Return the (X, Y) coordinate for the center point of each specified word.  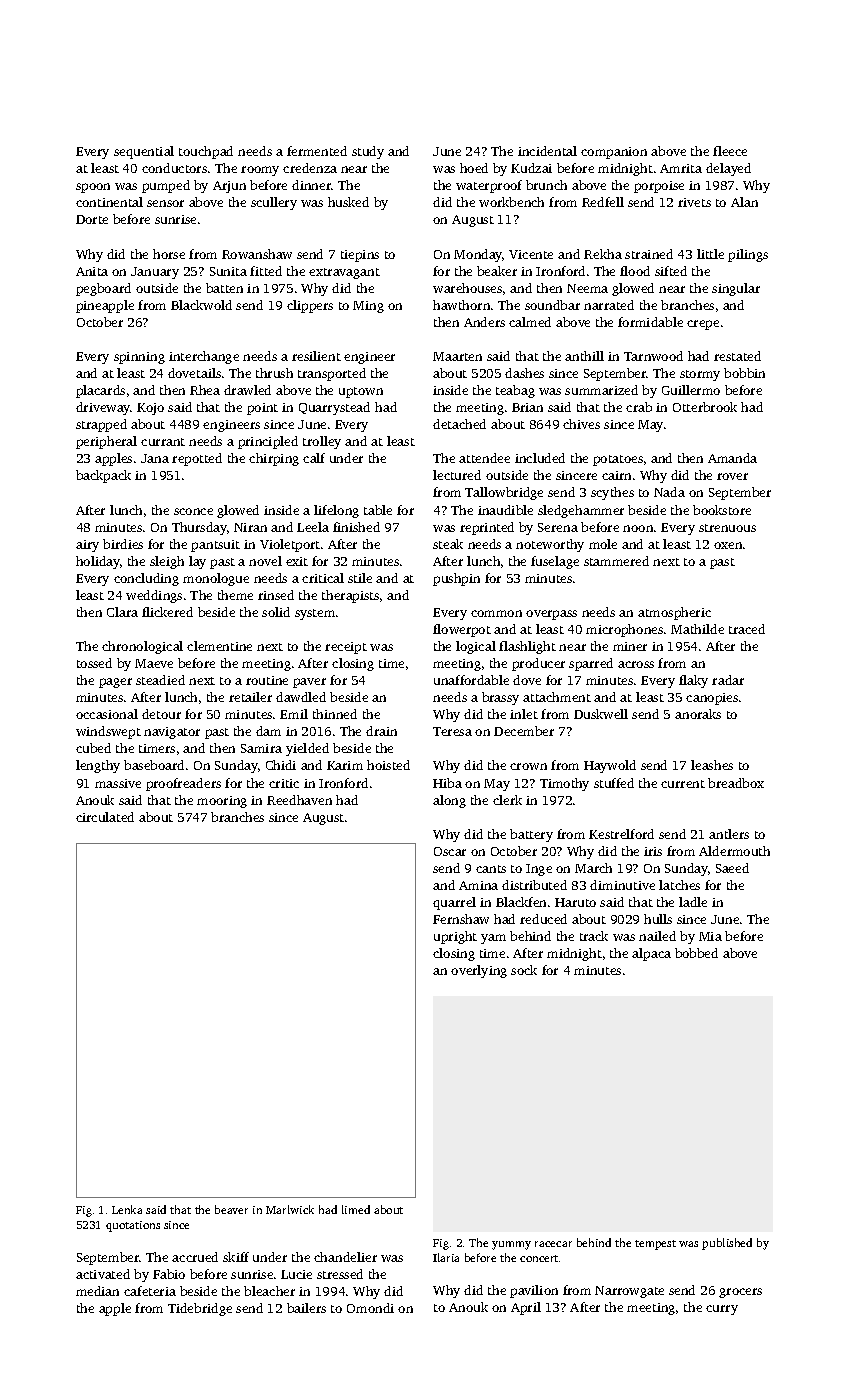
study (368, 152)
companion (614, 153)
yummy (511, 1245)
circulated (105, 817)
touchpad (206, 152)
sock (524, 970)
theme (235, 595)
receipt (346, 648)
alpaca (651, 954)
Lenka (127, 1209)
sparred (591, 664)
